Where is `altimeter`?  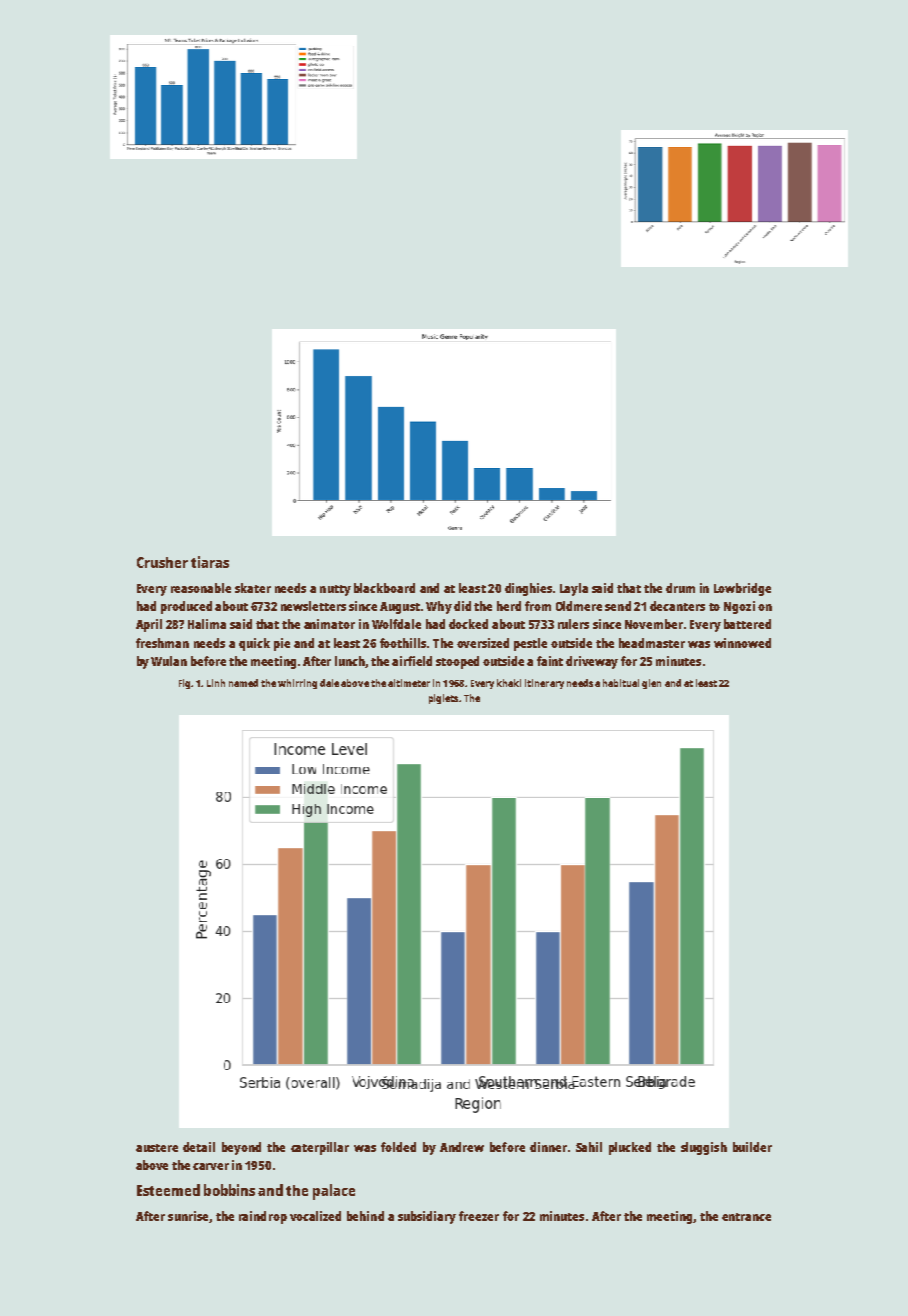 altimeter is located at coordinates (409, 683).
